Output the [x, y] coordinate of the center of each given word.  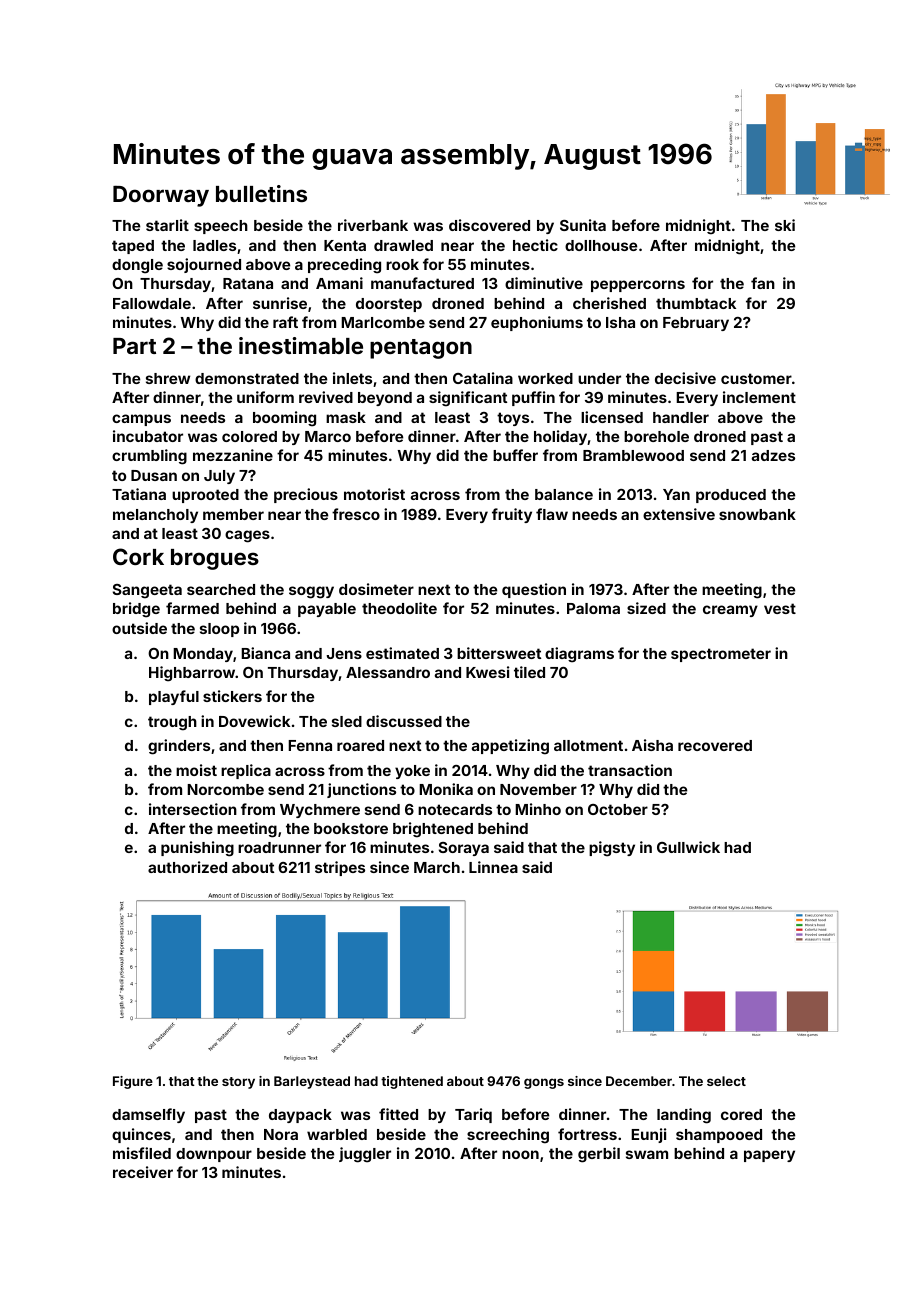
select [726, 1081]
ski [785, 225]
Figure [133, 1082]
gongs [544, 1083]
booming [284, 419]
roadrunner [279, 847]
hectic [535, 245]
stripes [340, 868]
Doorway [161, 196]
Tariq [473, 1115]
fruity [512, 515]
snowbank [757, 514]
